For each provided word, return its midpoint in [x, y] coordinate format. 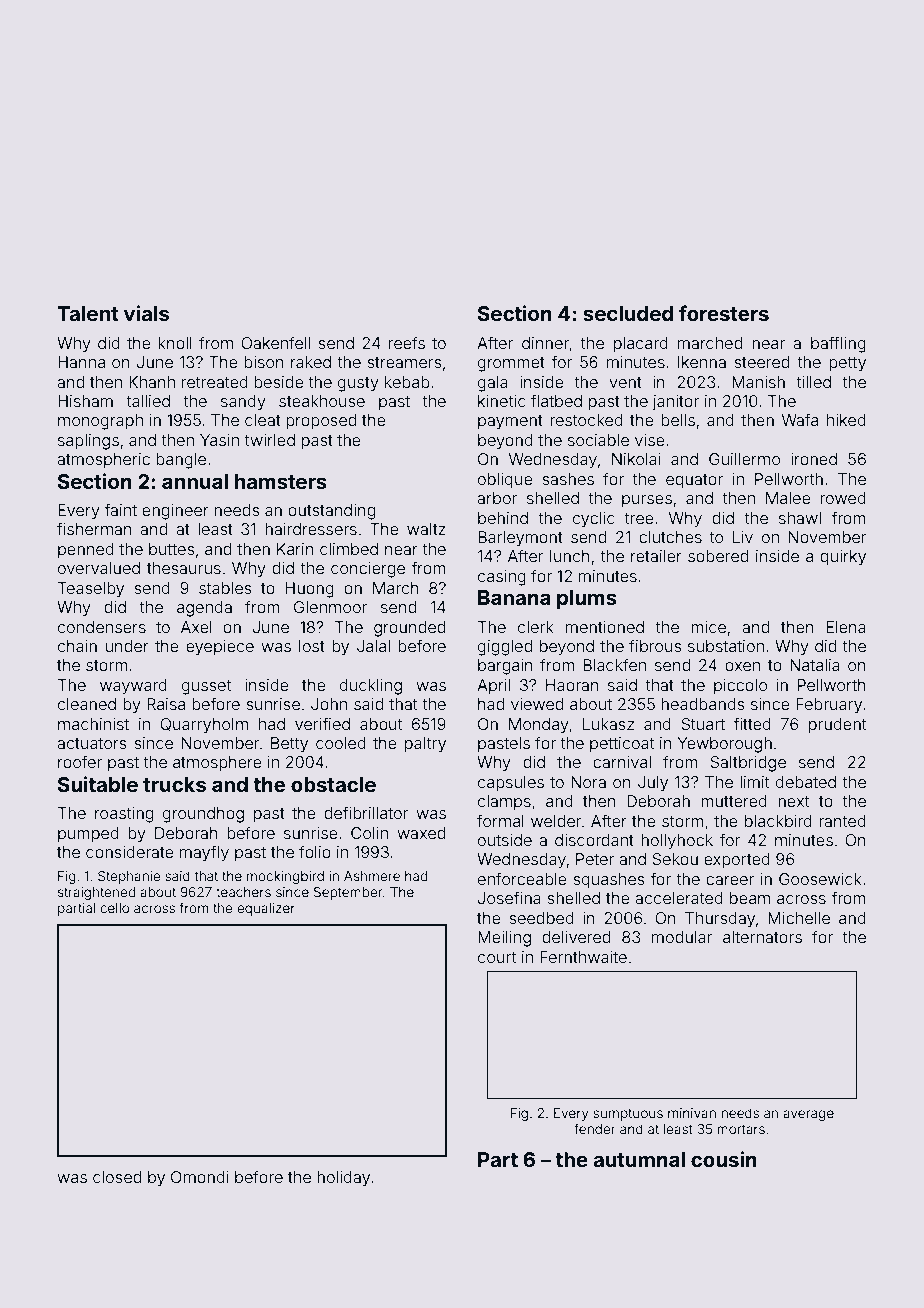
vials [146, 313]
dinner [545, 343]
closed [117, 1177]
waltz [426, 529]
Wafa [800, 419]
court [497, 957]
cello [114, 908]
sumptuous [628, 1115]
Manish [758, 382]
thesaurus [184, 568]
